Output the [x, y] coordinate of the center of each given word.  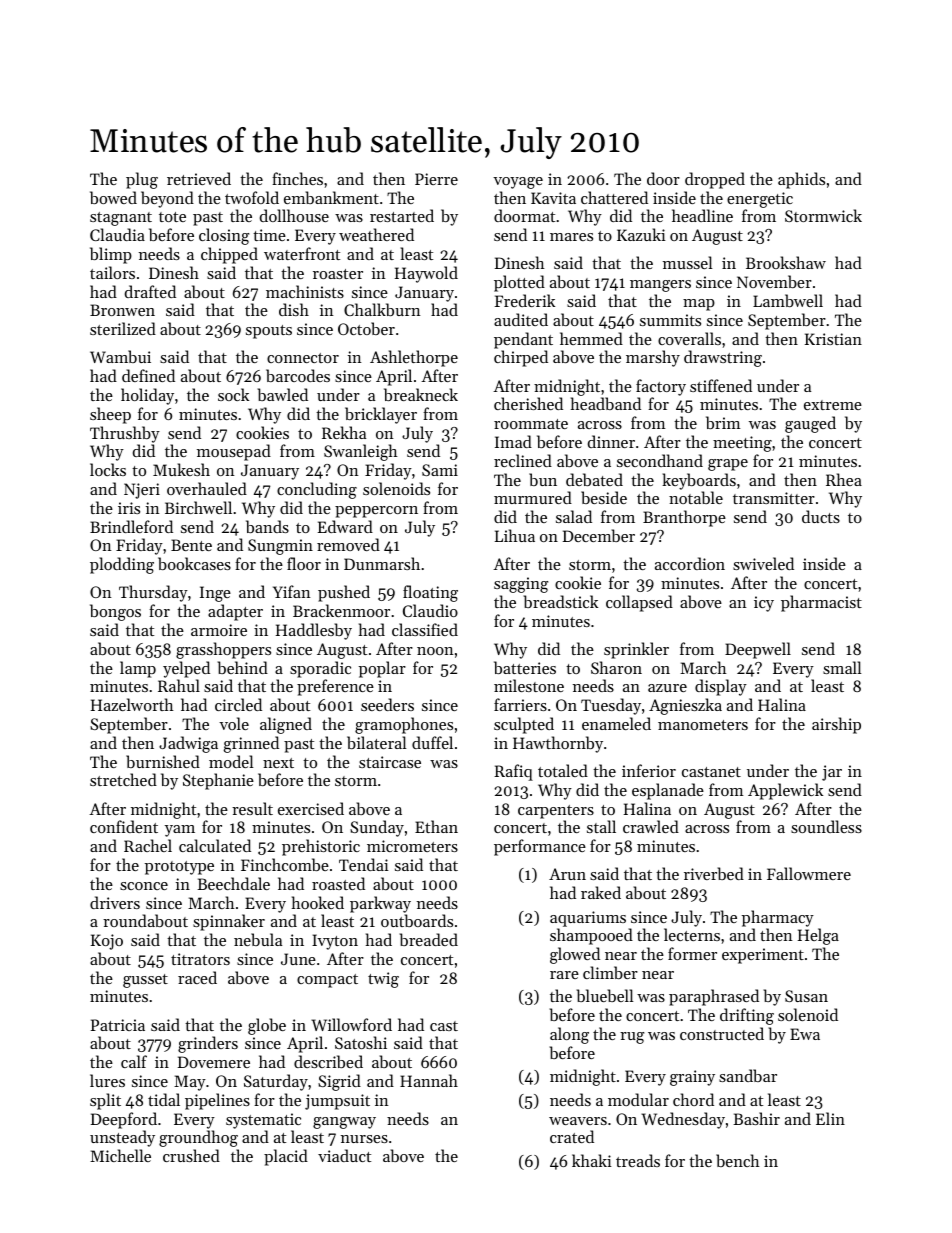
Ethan [436, 826]
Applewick [785, 791]
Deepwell [758, 650]
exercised [311, 808]
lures [107, 1080]
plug [142, 180]
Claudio [430, 610]
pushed [344, 593]
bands [267, 526]
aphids [801, 180]
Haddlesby [314, 631]
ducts [821, 516]
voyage [518, 183]
